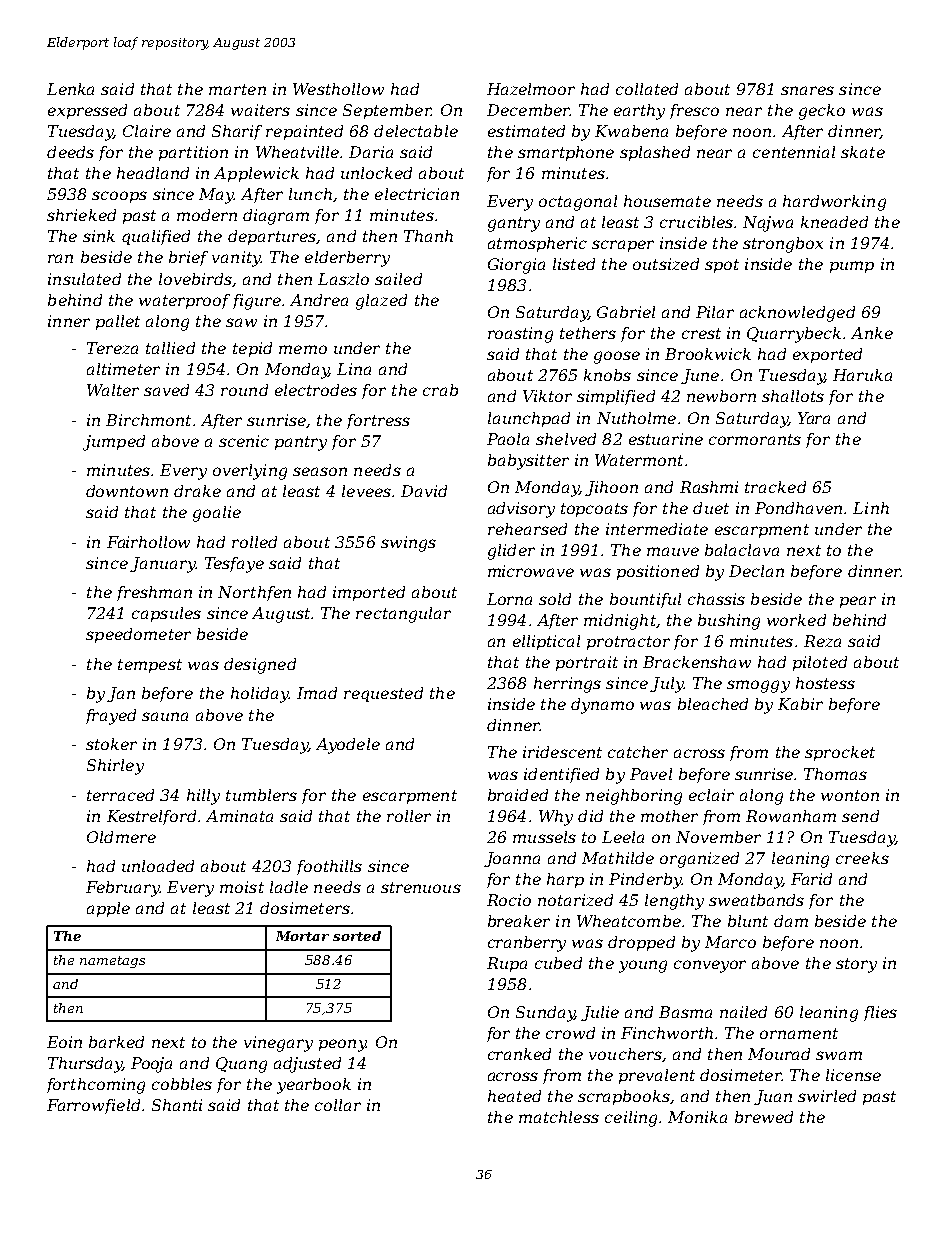 The width and height of the document is (952, 1233). Describe the element at coordinates (791, 816) in the document. I see `Rowanham` at that location.
